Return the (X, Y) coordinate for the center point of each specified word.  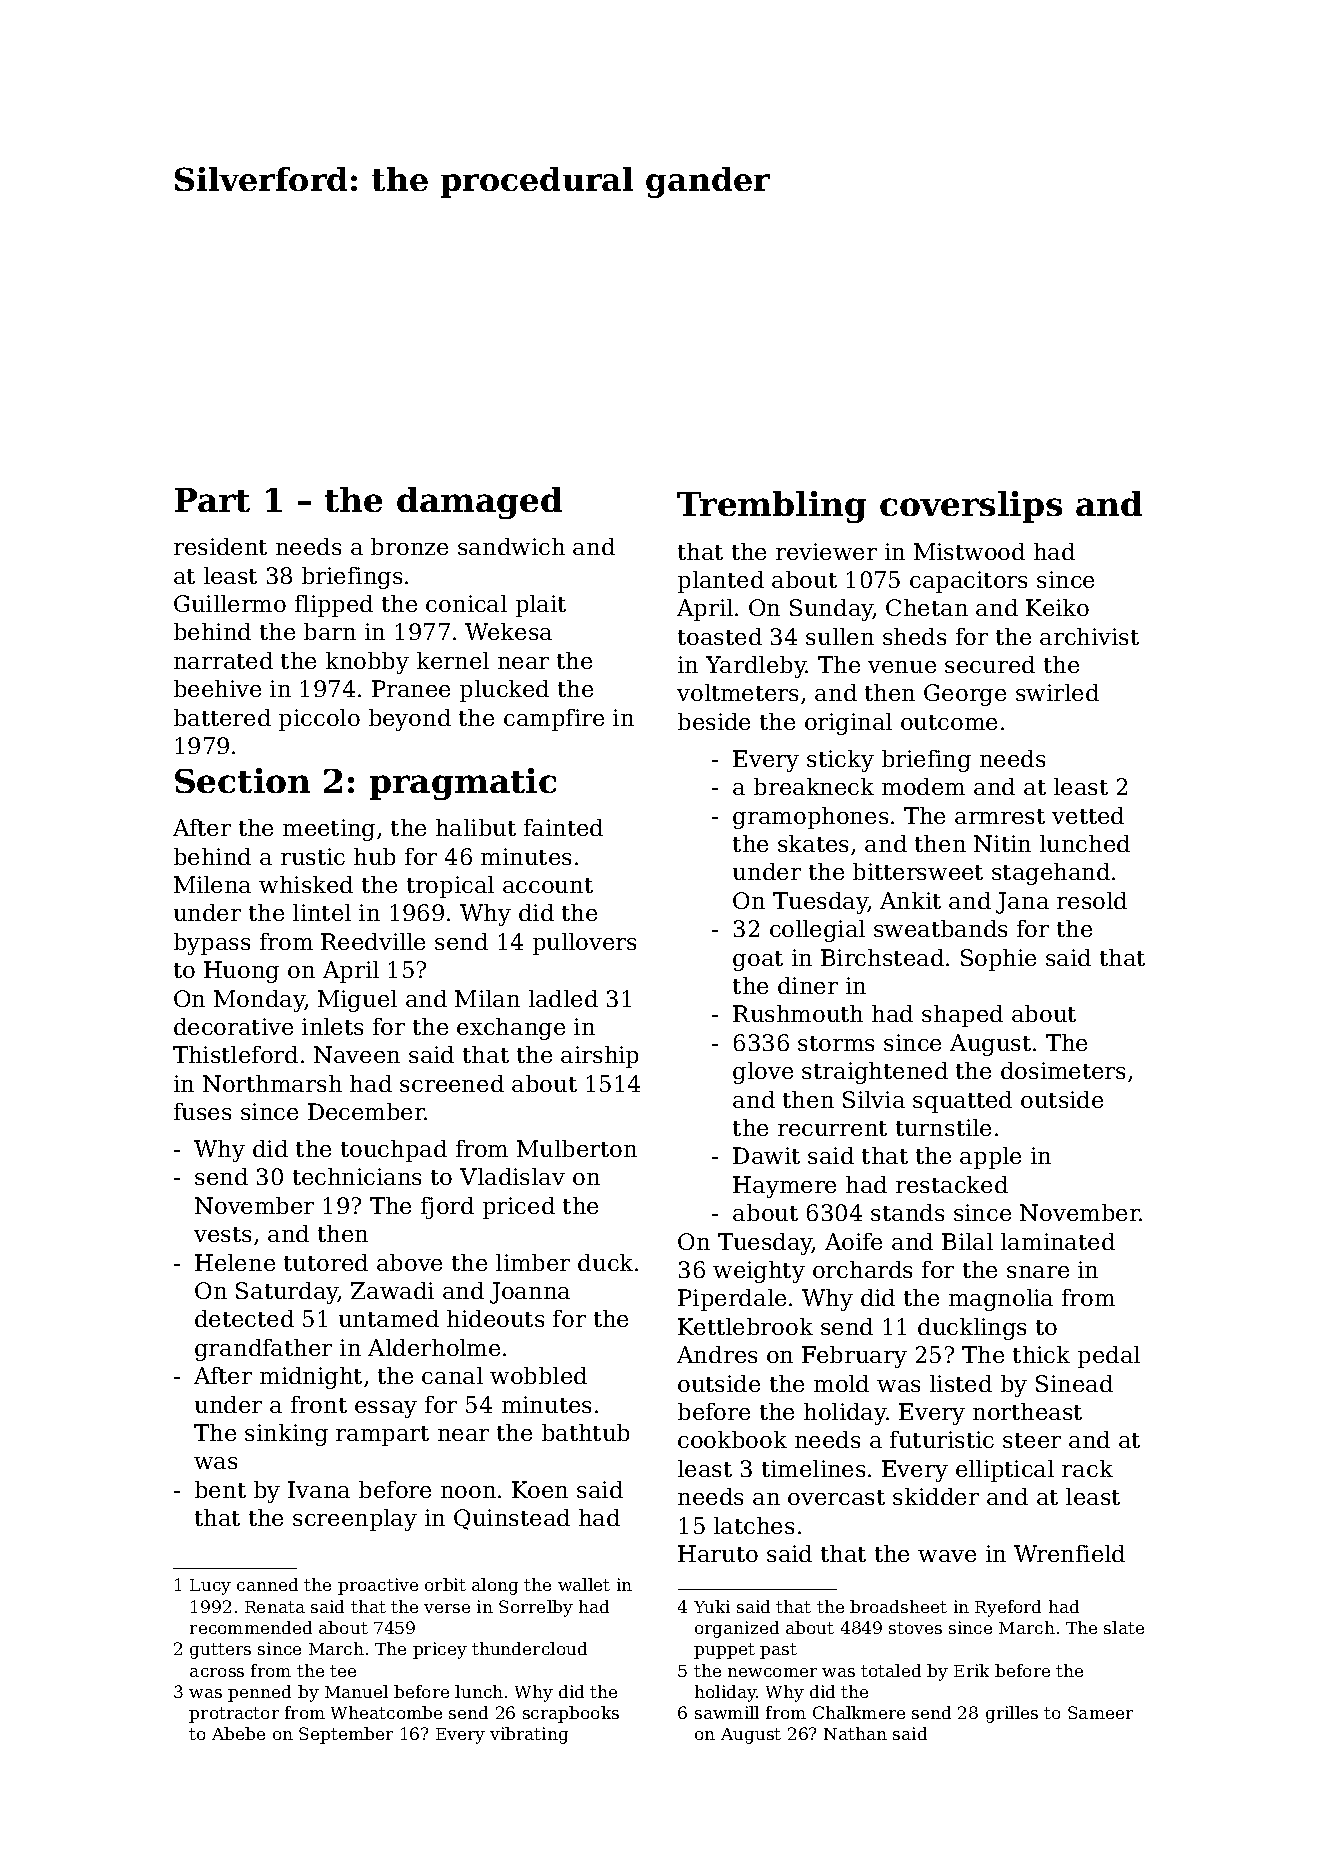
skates (813, 843)
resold (1092, 900)
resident (220, 546)
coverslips (971, 507)
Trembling (771, 507)
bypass (212, 944)
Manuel (356, 1691)
